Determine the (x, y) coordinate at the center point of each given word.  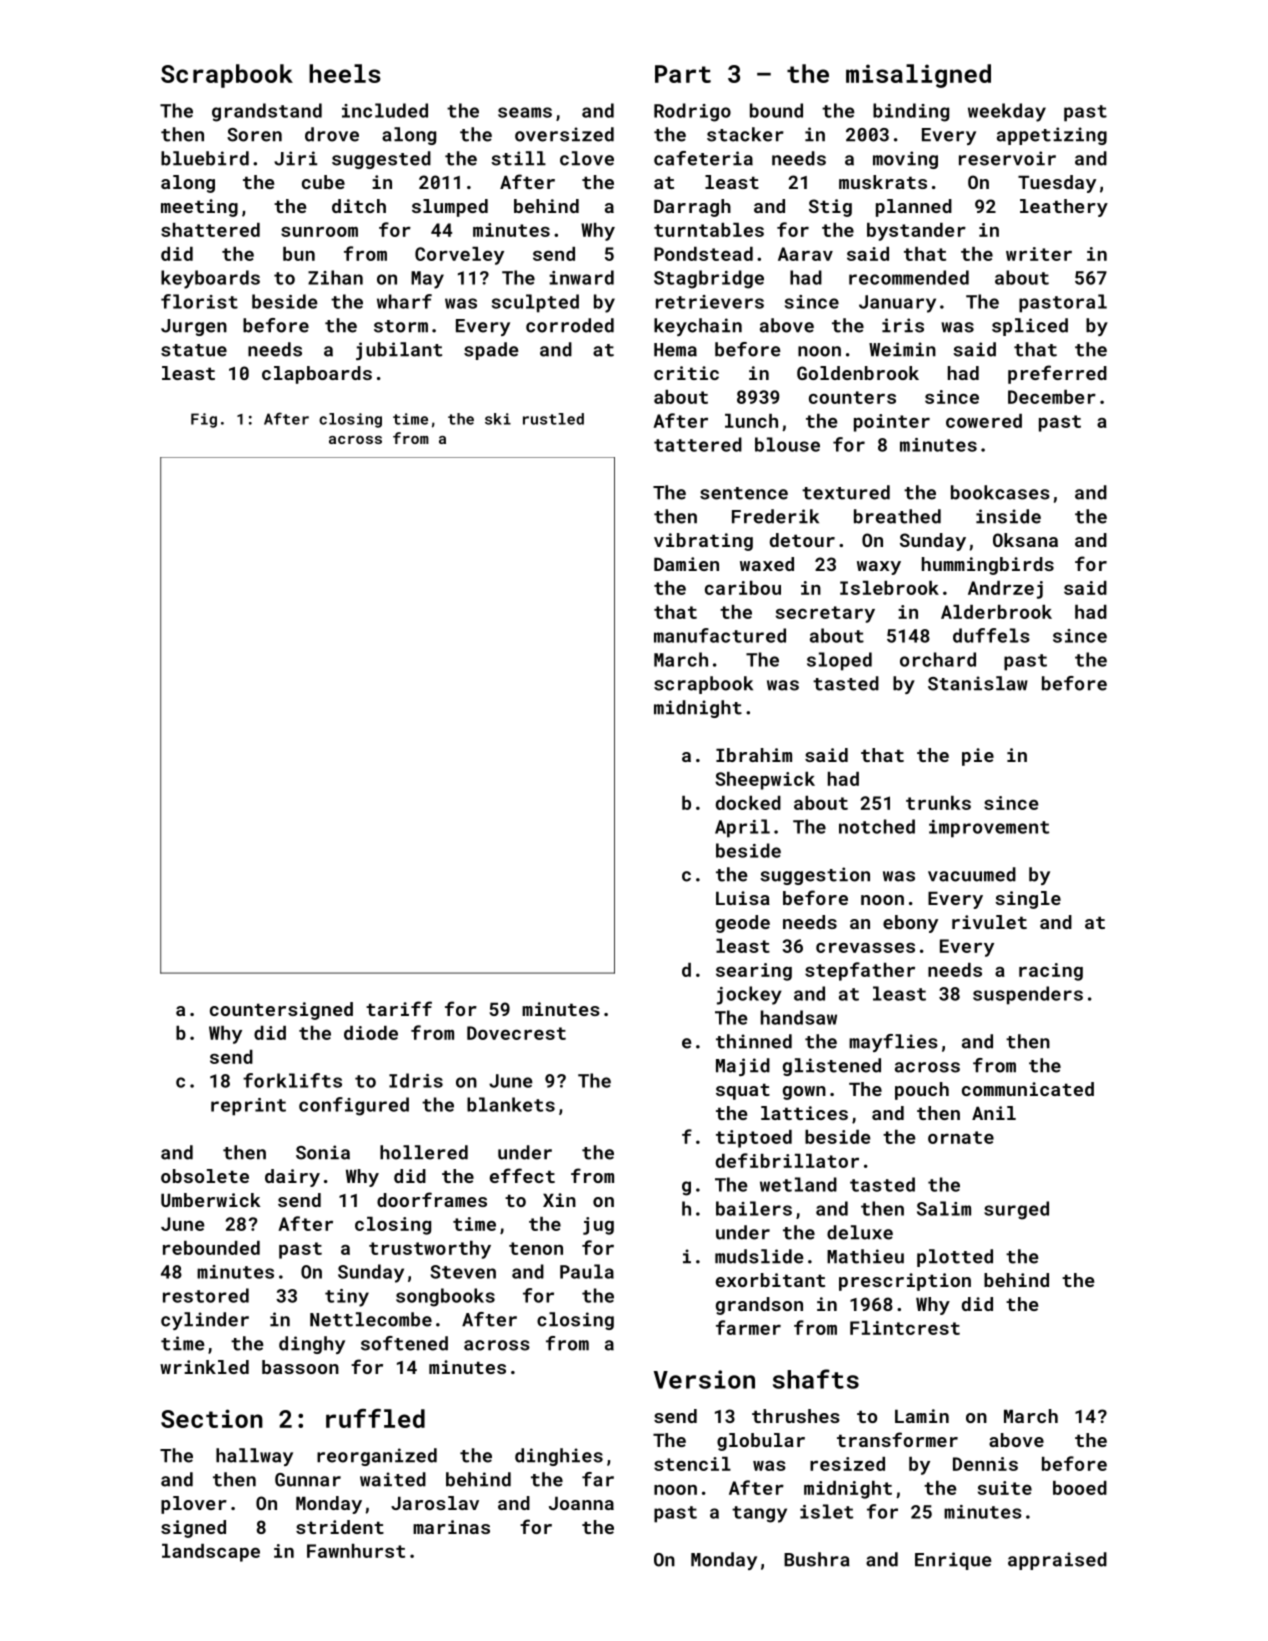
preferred (1057, 374)
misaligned (918, 76)
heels (345, 73)
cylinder (205, 1321)
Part (683, 74)
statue (194, 350)
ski (498, 419)
